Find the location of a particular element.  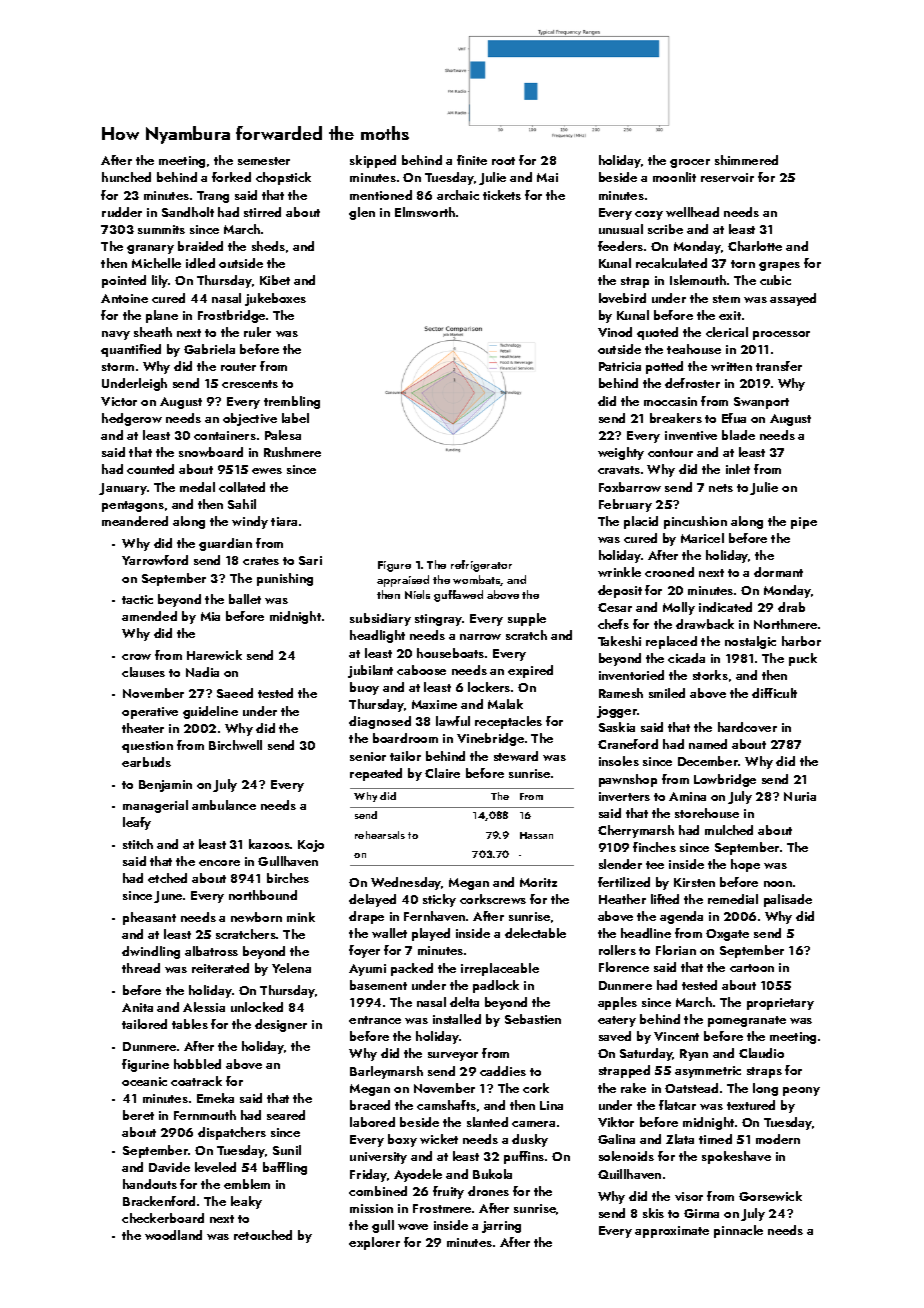

shimmered is located at coordinates (746, 160).
